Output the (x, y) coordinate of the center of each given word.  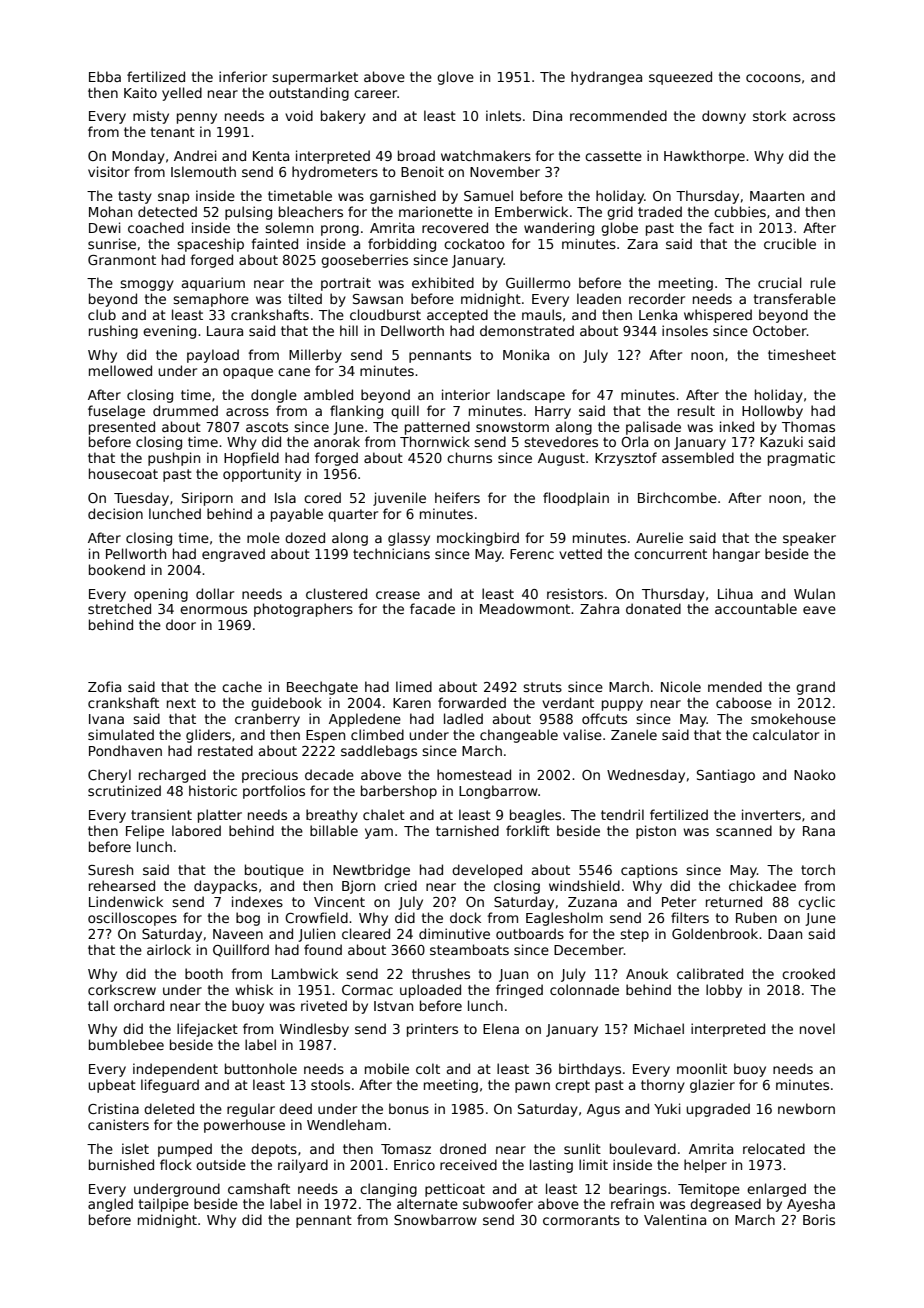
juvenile (399, 499)
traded (660, 211)
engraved (233, 555)
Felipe (145, 832)
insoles (685, 330)
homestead (474, 774)
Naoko (815, 774)
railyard (303, 1166)
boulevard (643, 1148)
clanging (388, 1190)
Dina (547, 115)
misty (151, 117)
